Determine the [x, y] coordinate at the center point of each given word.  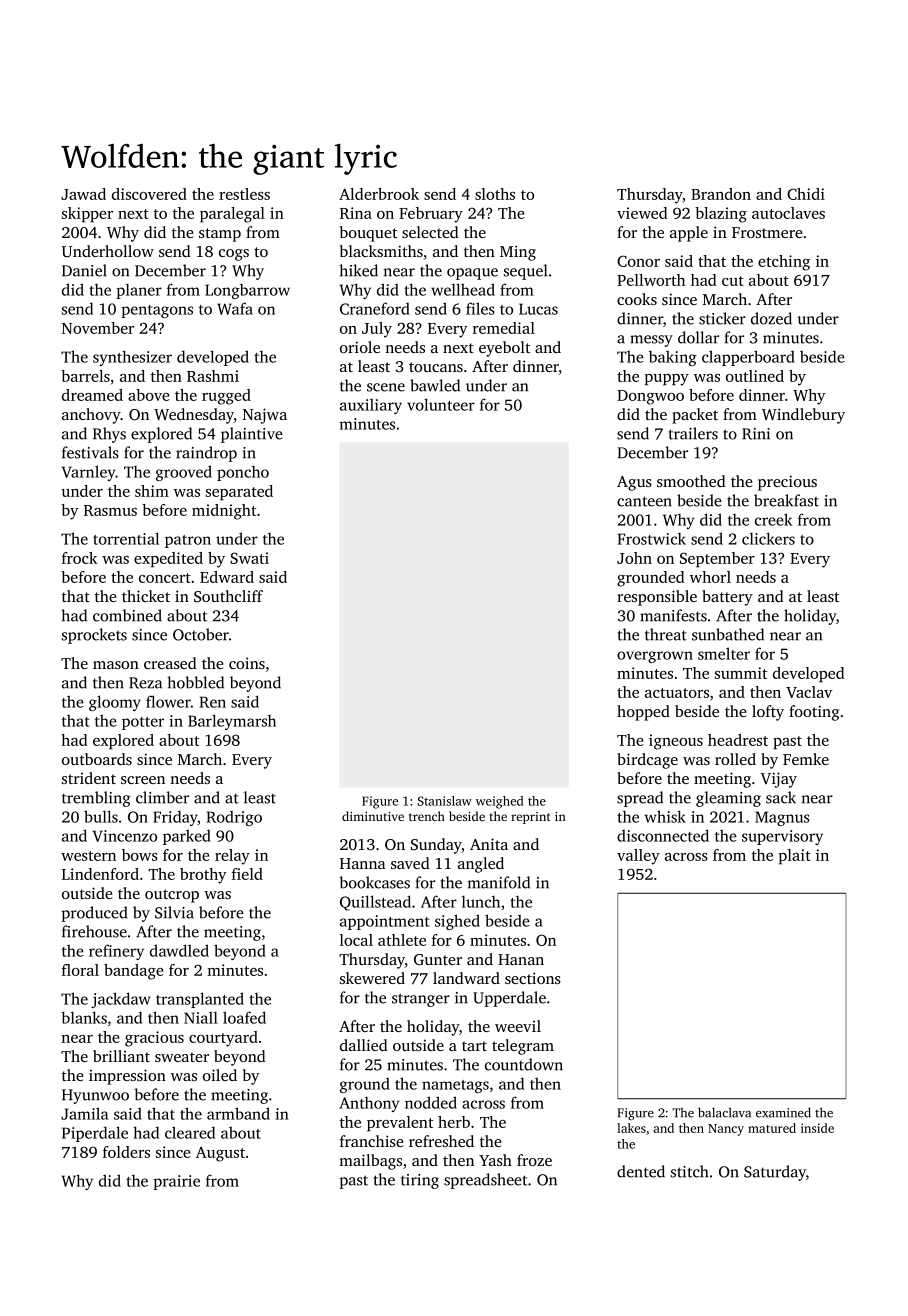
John [634, 558]
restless [244, 194]
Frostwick [652, 538]
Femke [806, 759]
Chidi [806, 194]
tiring [420, 1181]
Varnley [88, 473]
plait [795, 857]
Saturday [775, 1173]
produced [94, 914]
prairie [176, 1182]
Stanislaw [445, 801]
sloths [495, 194]
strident [89, 778]
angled [481, 865]
